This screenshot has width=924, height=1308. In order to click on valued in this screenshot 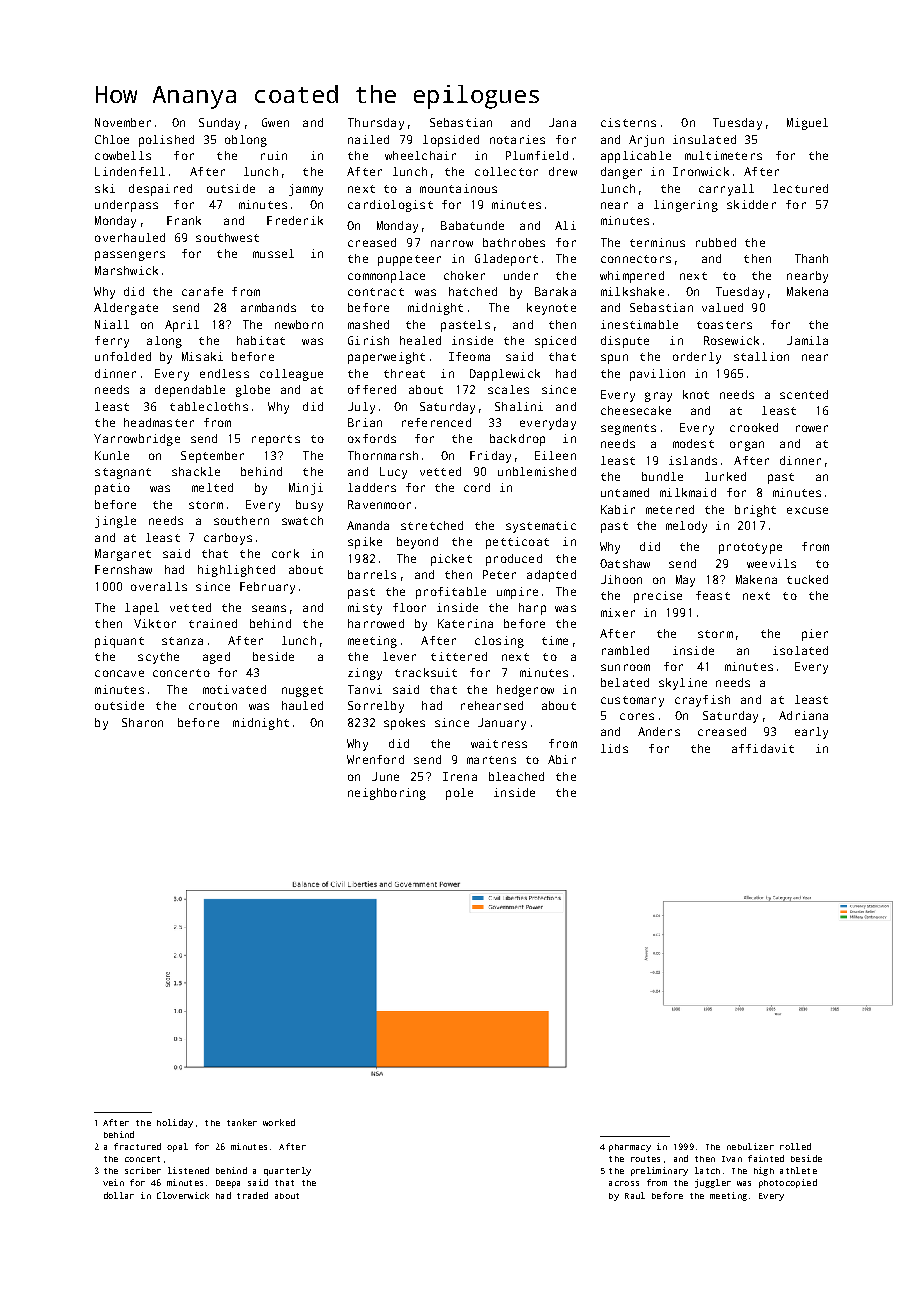, I will do `click(722, 307)`.
